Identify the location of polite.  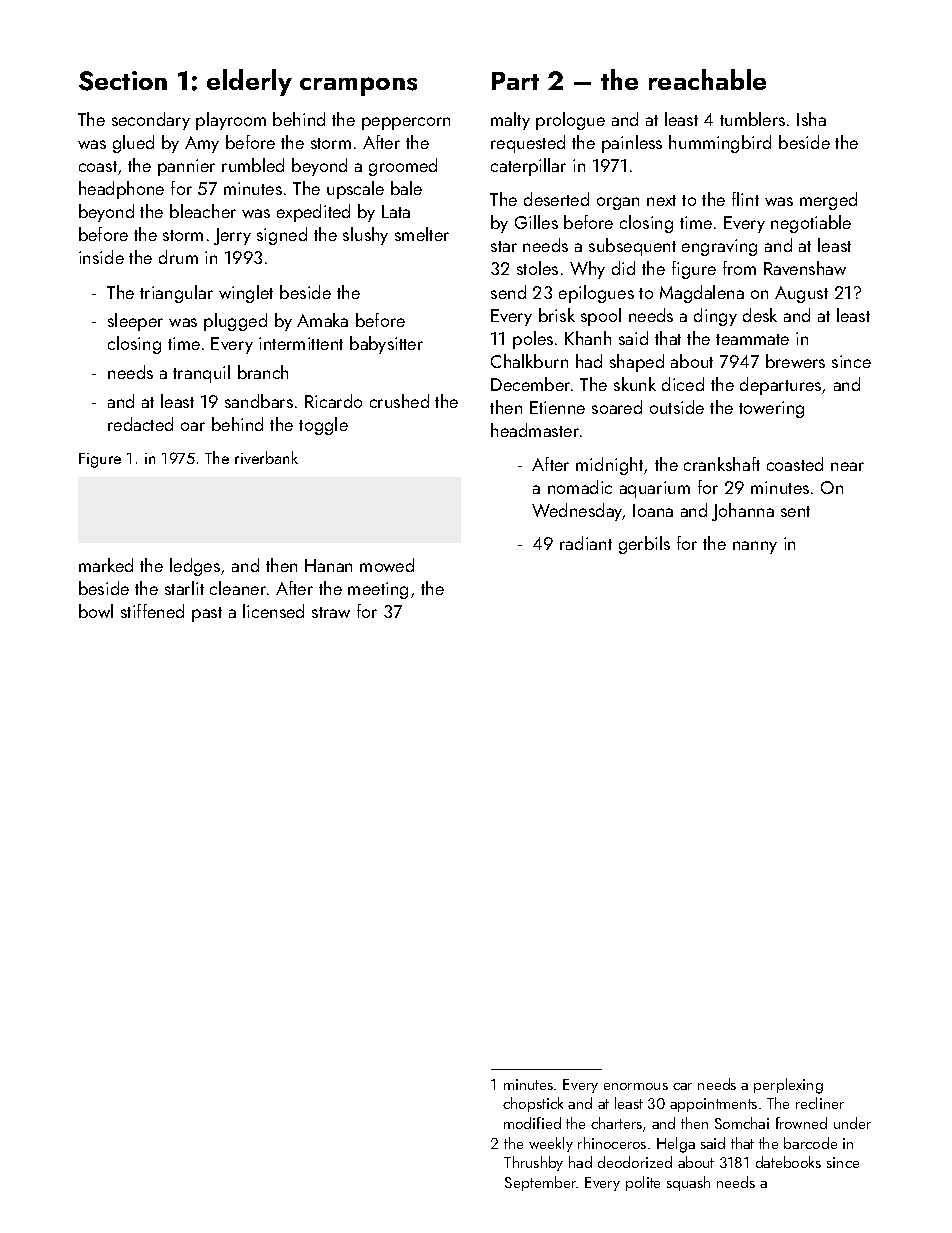
(643, 1183).
